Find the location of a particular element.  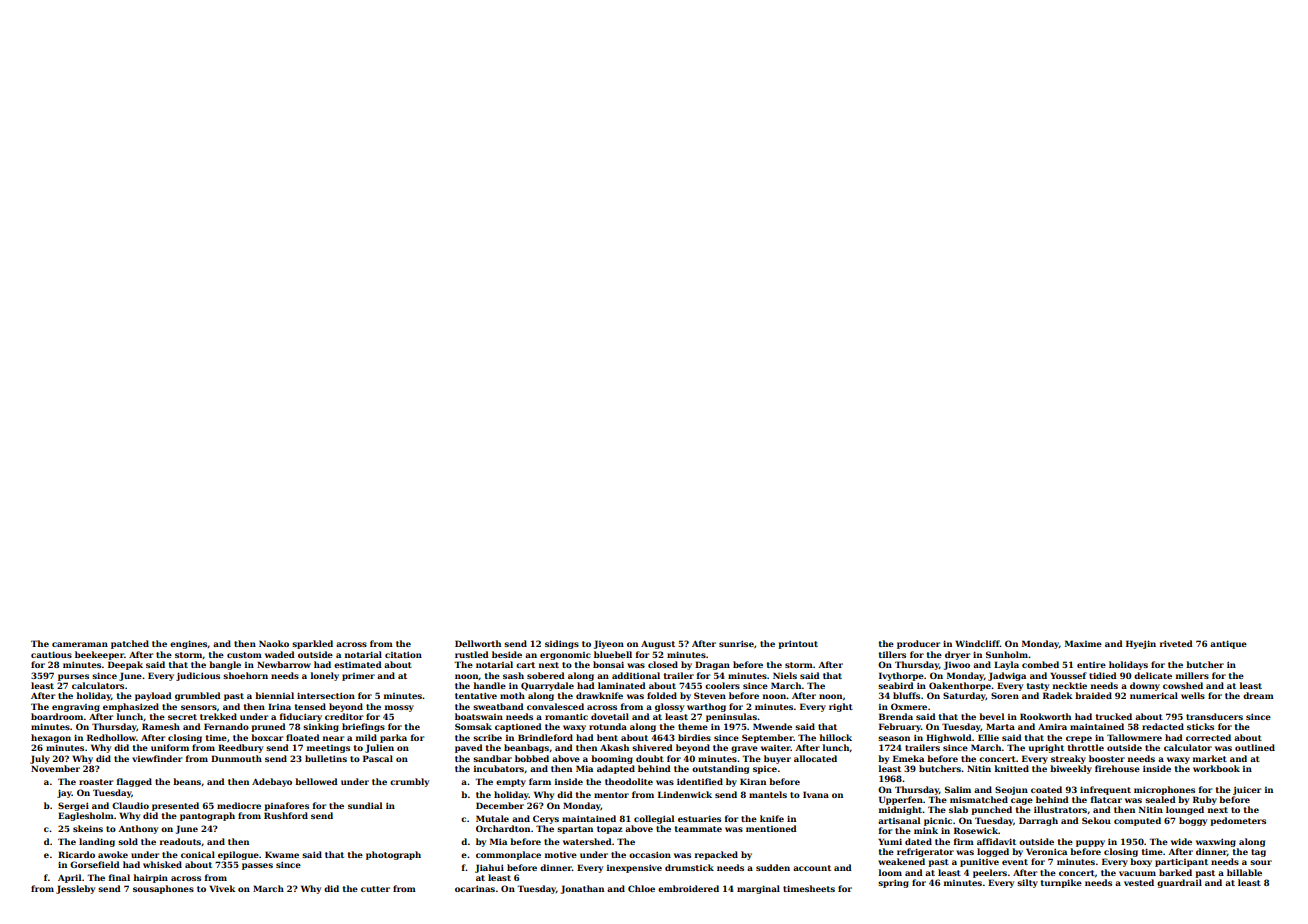

Soren is located at coordinates (1005, 695).
